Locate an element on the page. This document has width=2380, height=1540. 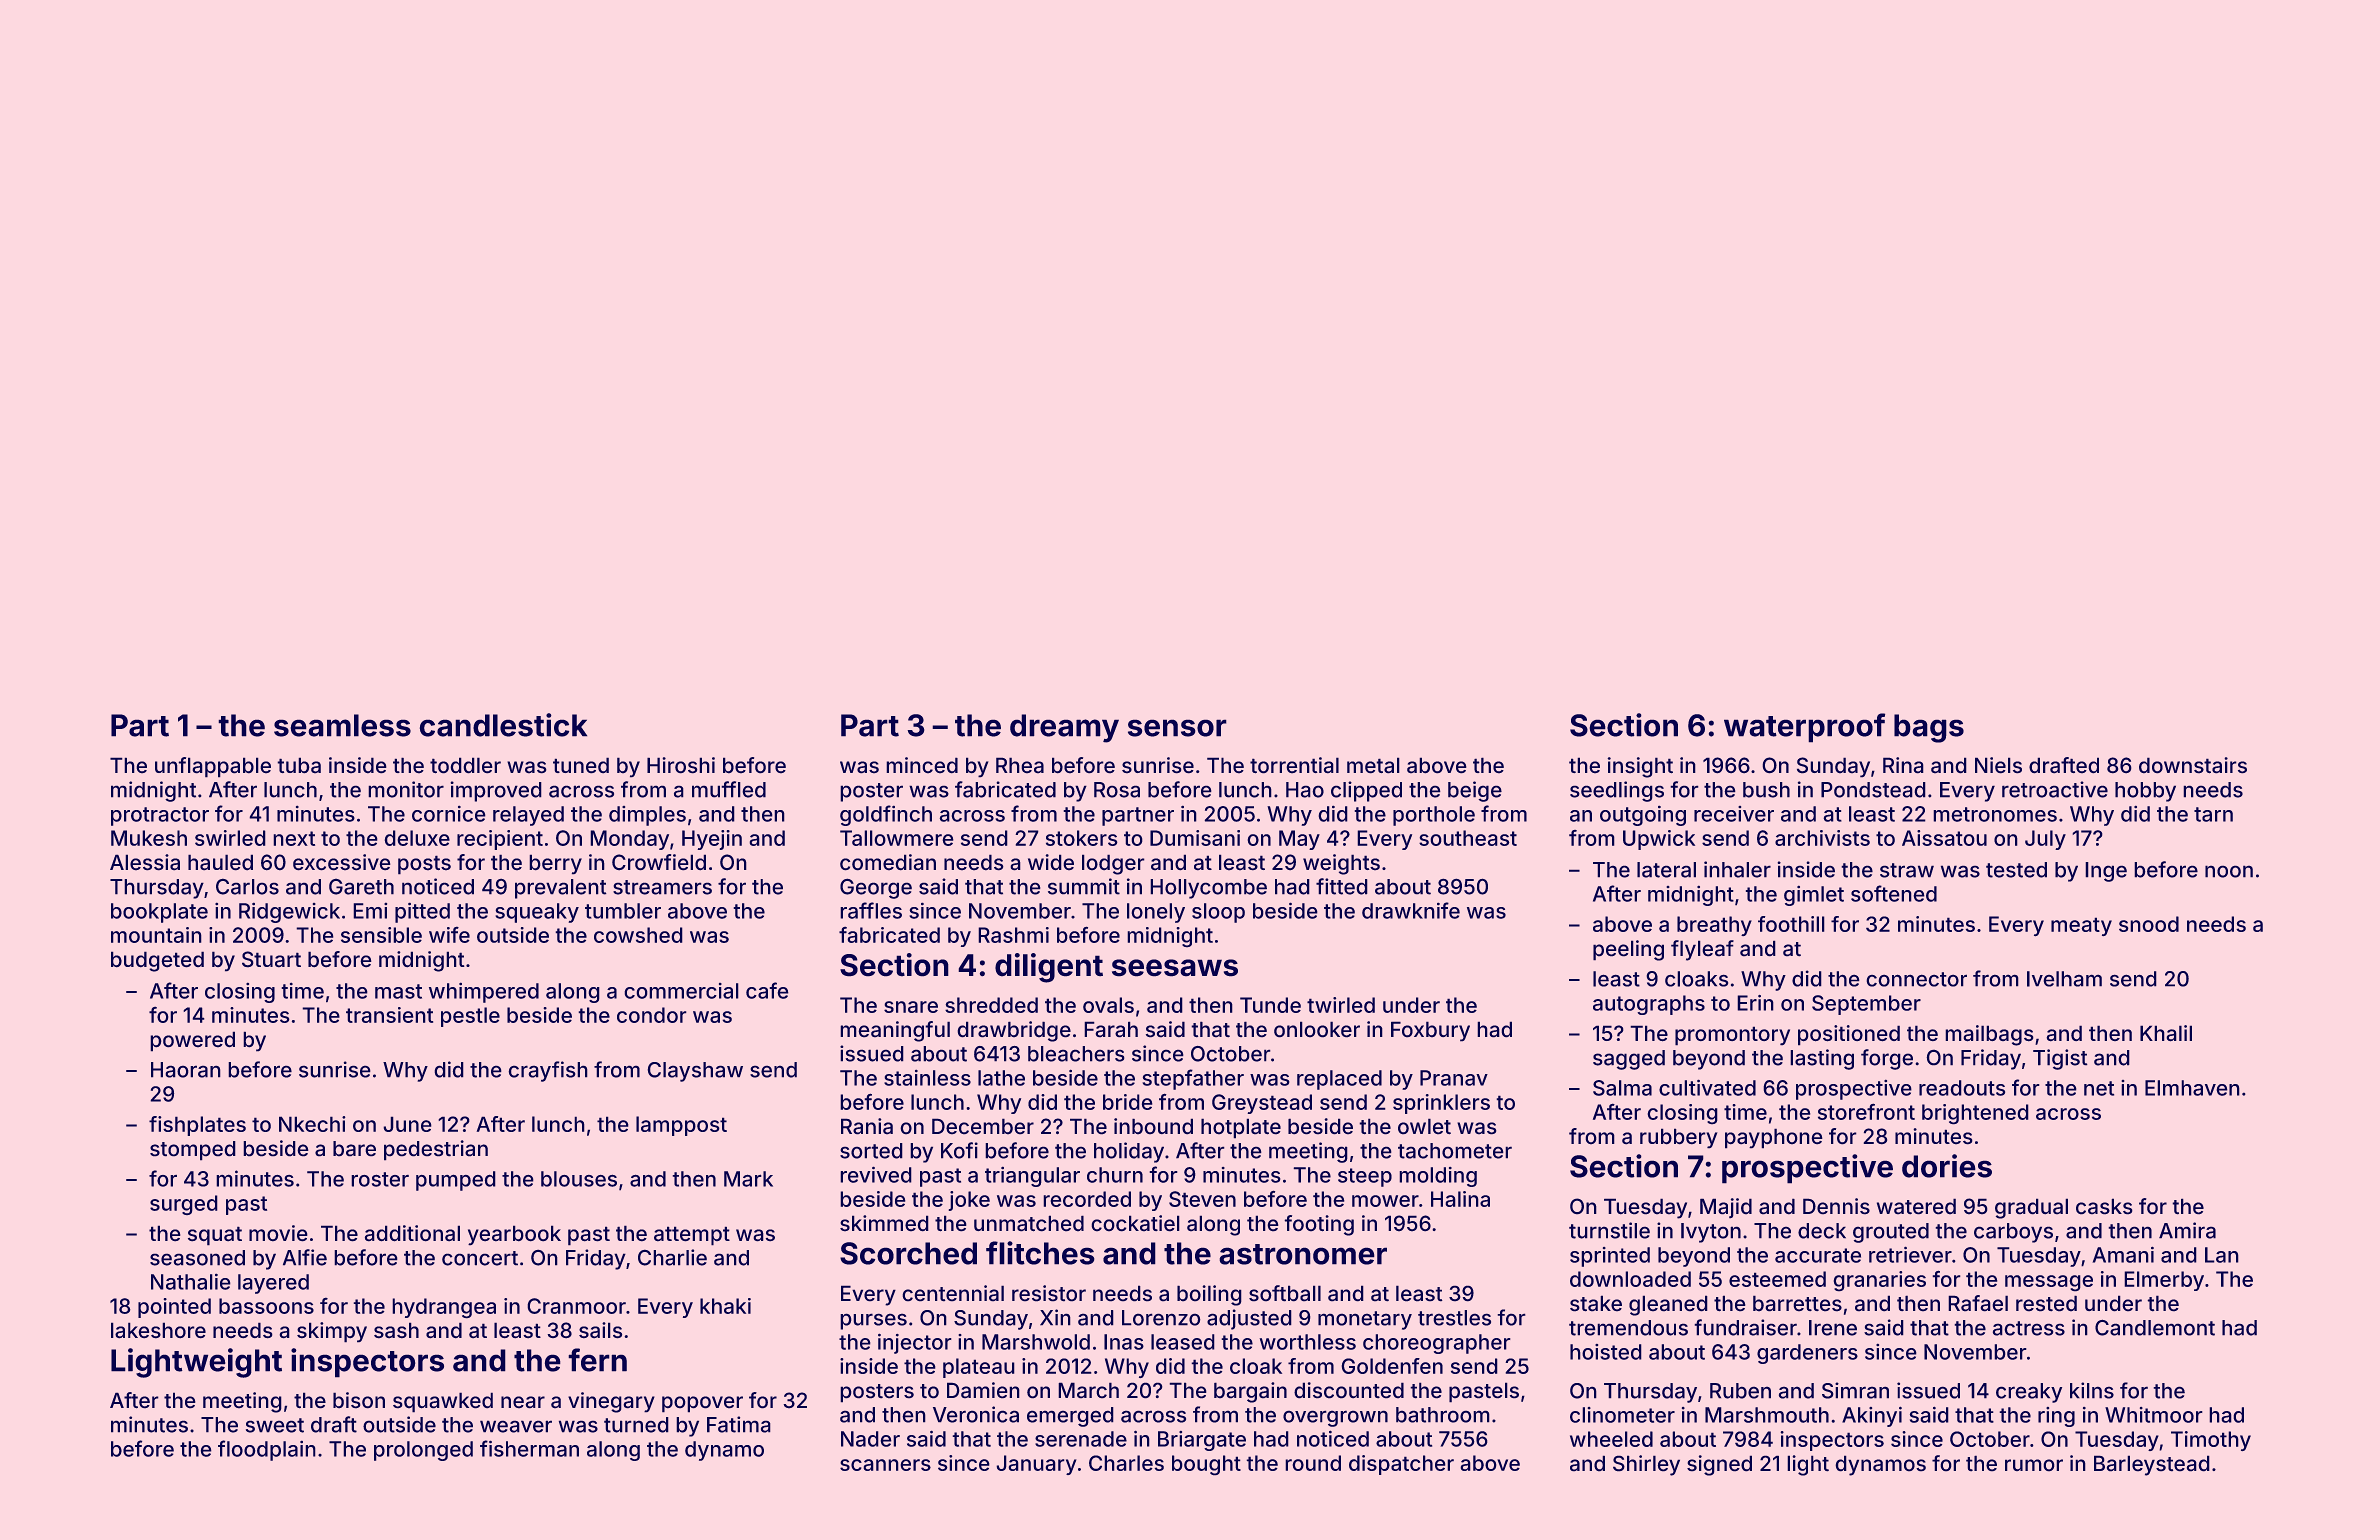
seedlings is located at coordinates (1617, 791).
